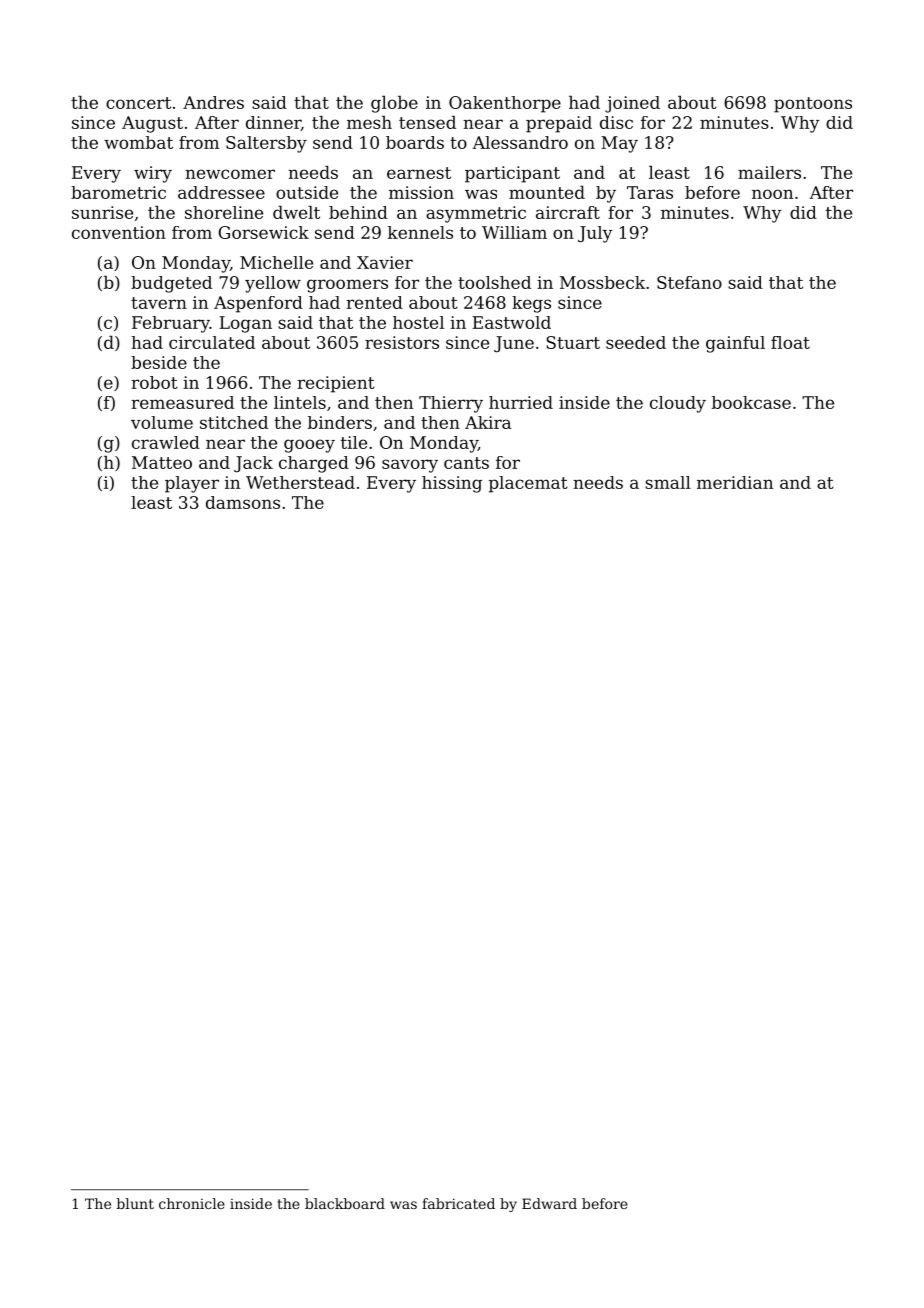 This image has width=924, height=1308. What do you see at coordinates (528, 484) in the image?
I see `placemat` at bounding box center [528, 484].
